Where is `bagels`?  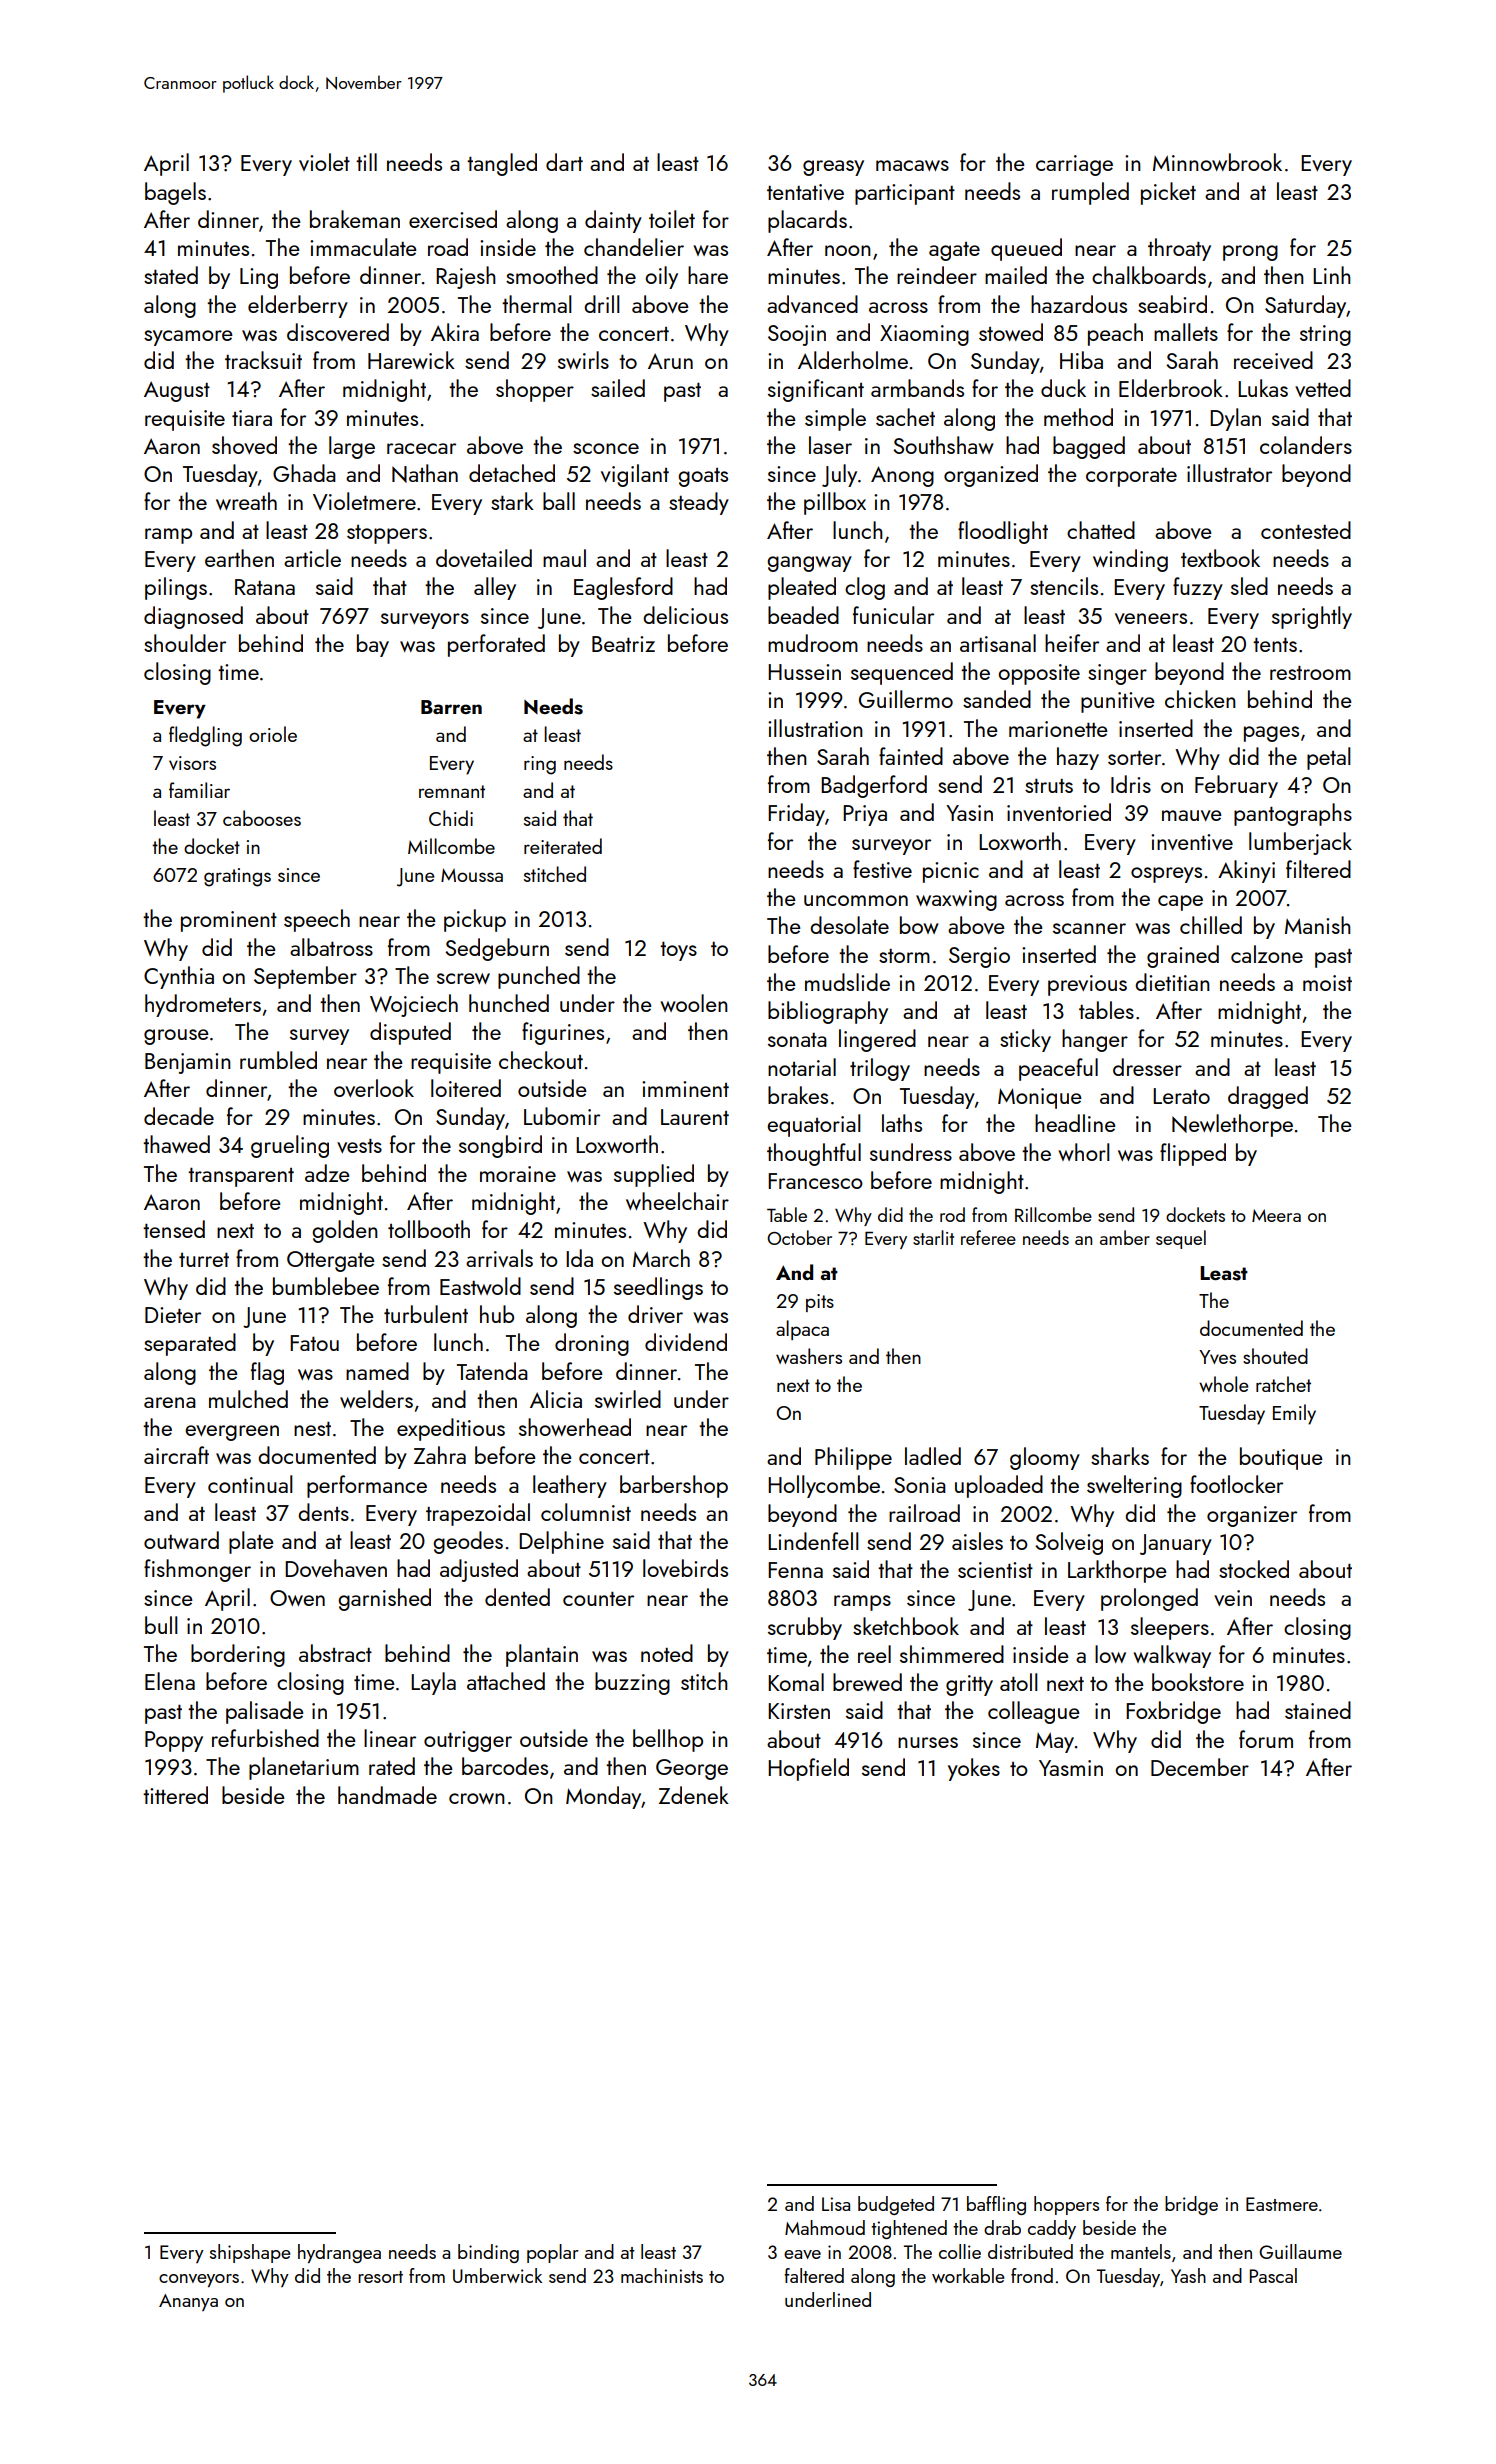 bagels is located at coordinates (175, 193).
